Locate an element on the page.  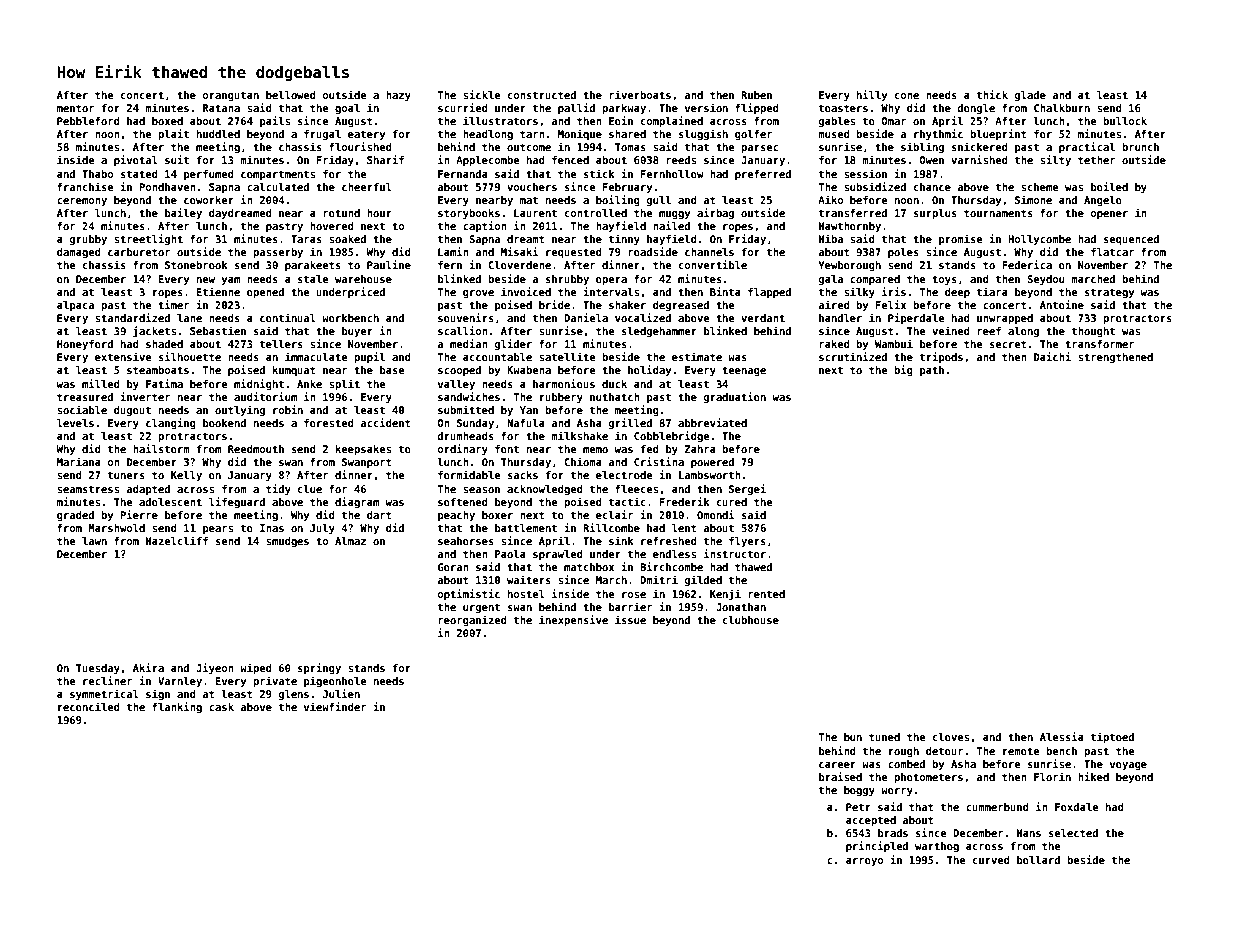
stick is located at coordinates (599, 173).
